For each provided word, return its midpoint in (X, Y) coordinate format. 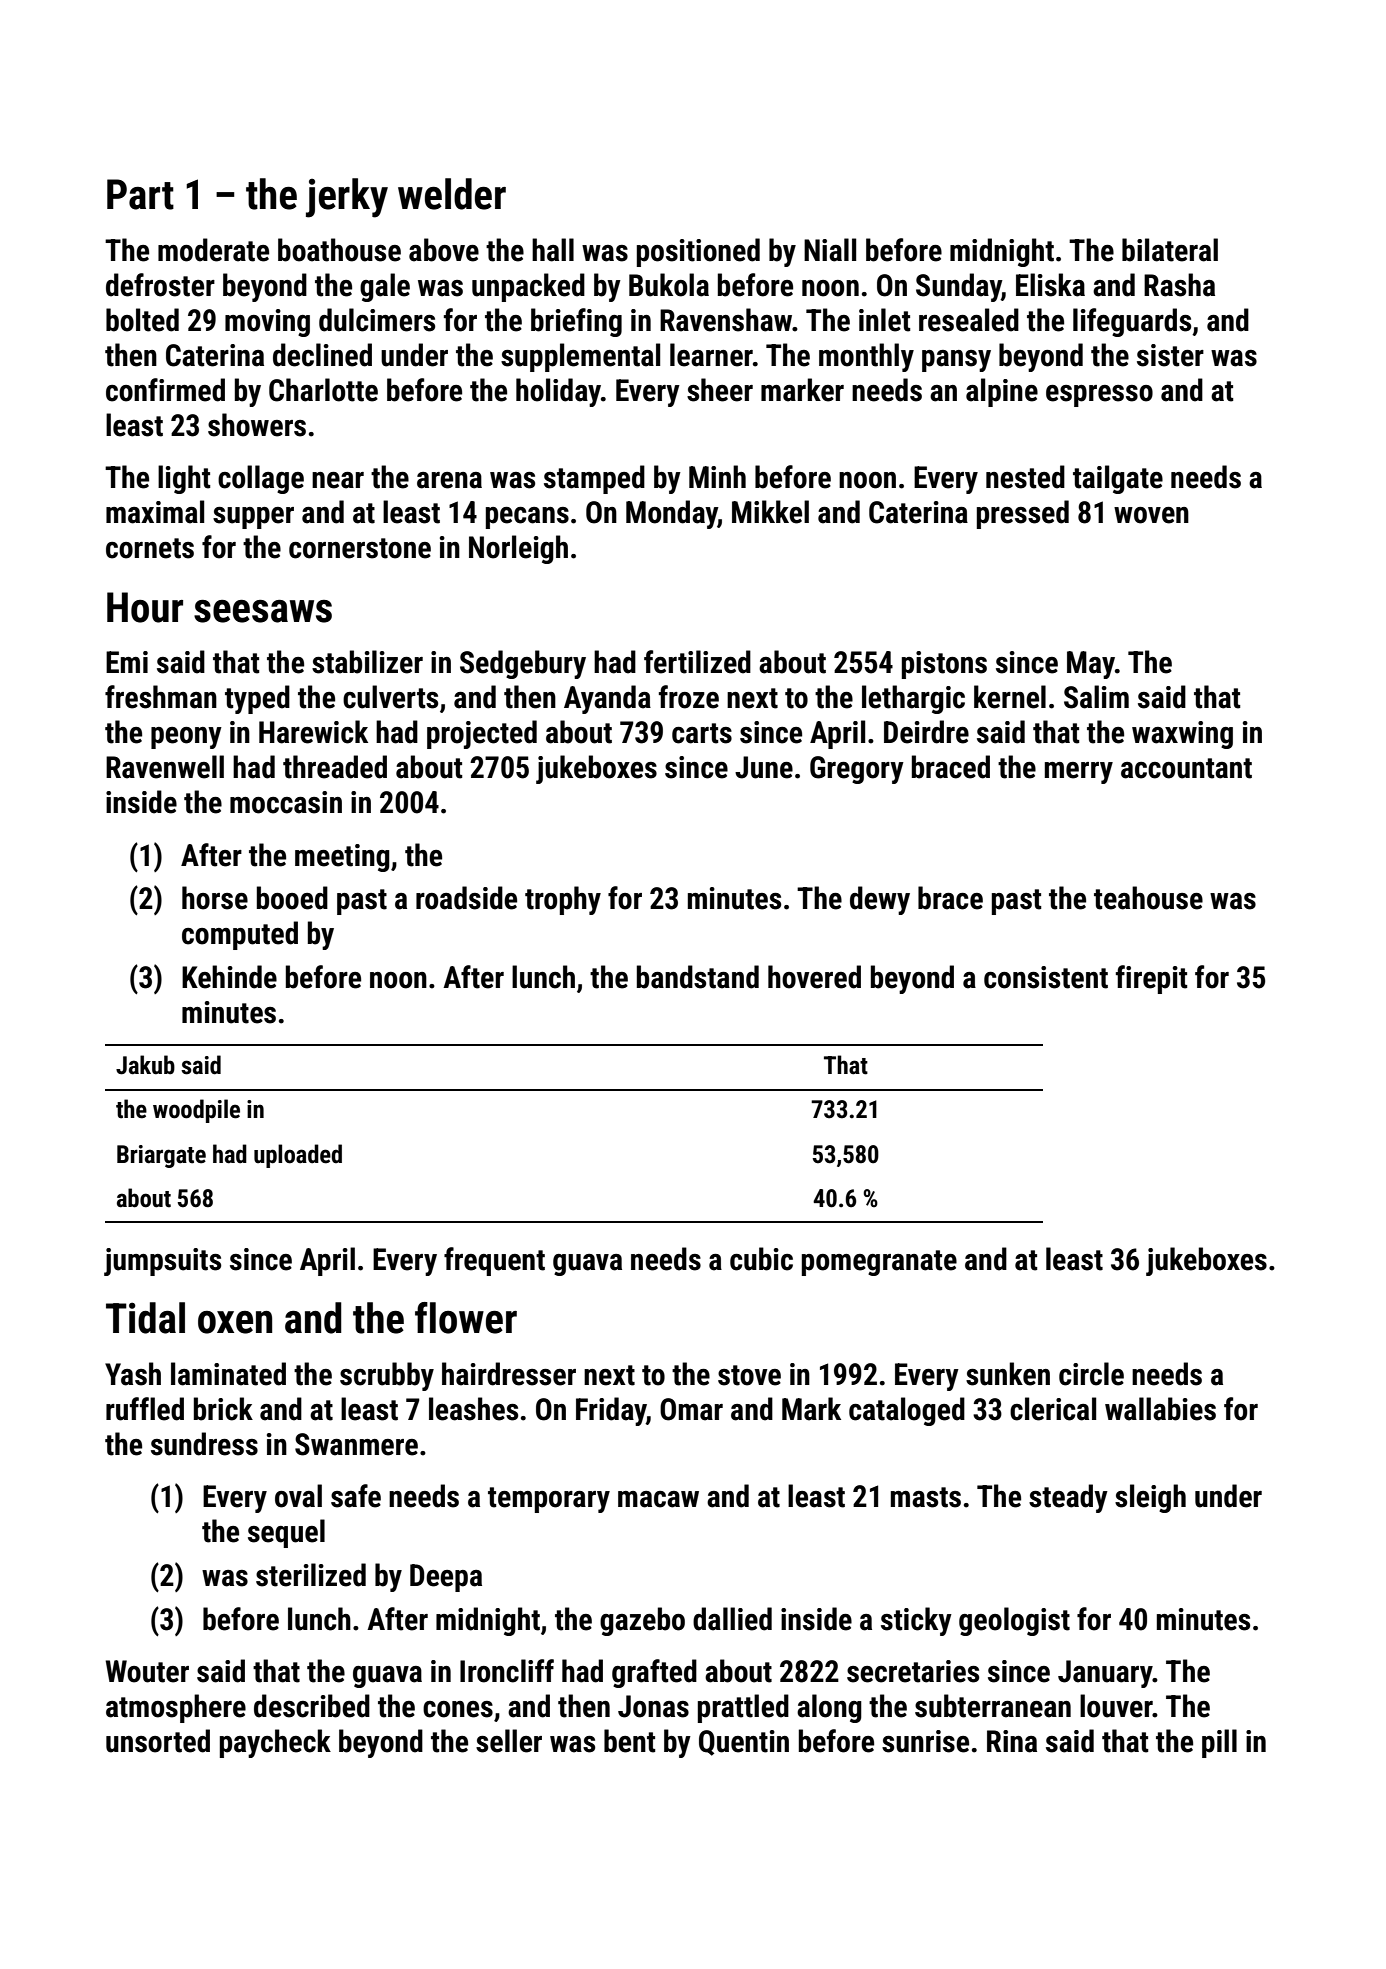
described (312, 1706)
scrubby (387, 1376)
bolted (142, 320)
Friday (611, 1411)
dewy (880, 900)
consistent (1046, 977)
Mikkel (770, 512)
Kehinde (229, 977)
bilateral (1170, 250)
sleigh (1150, 1498)
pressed (1023, 514)
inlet (885, 320)
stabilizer (367, 662)
